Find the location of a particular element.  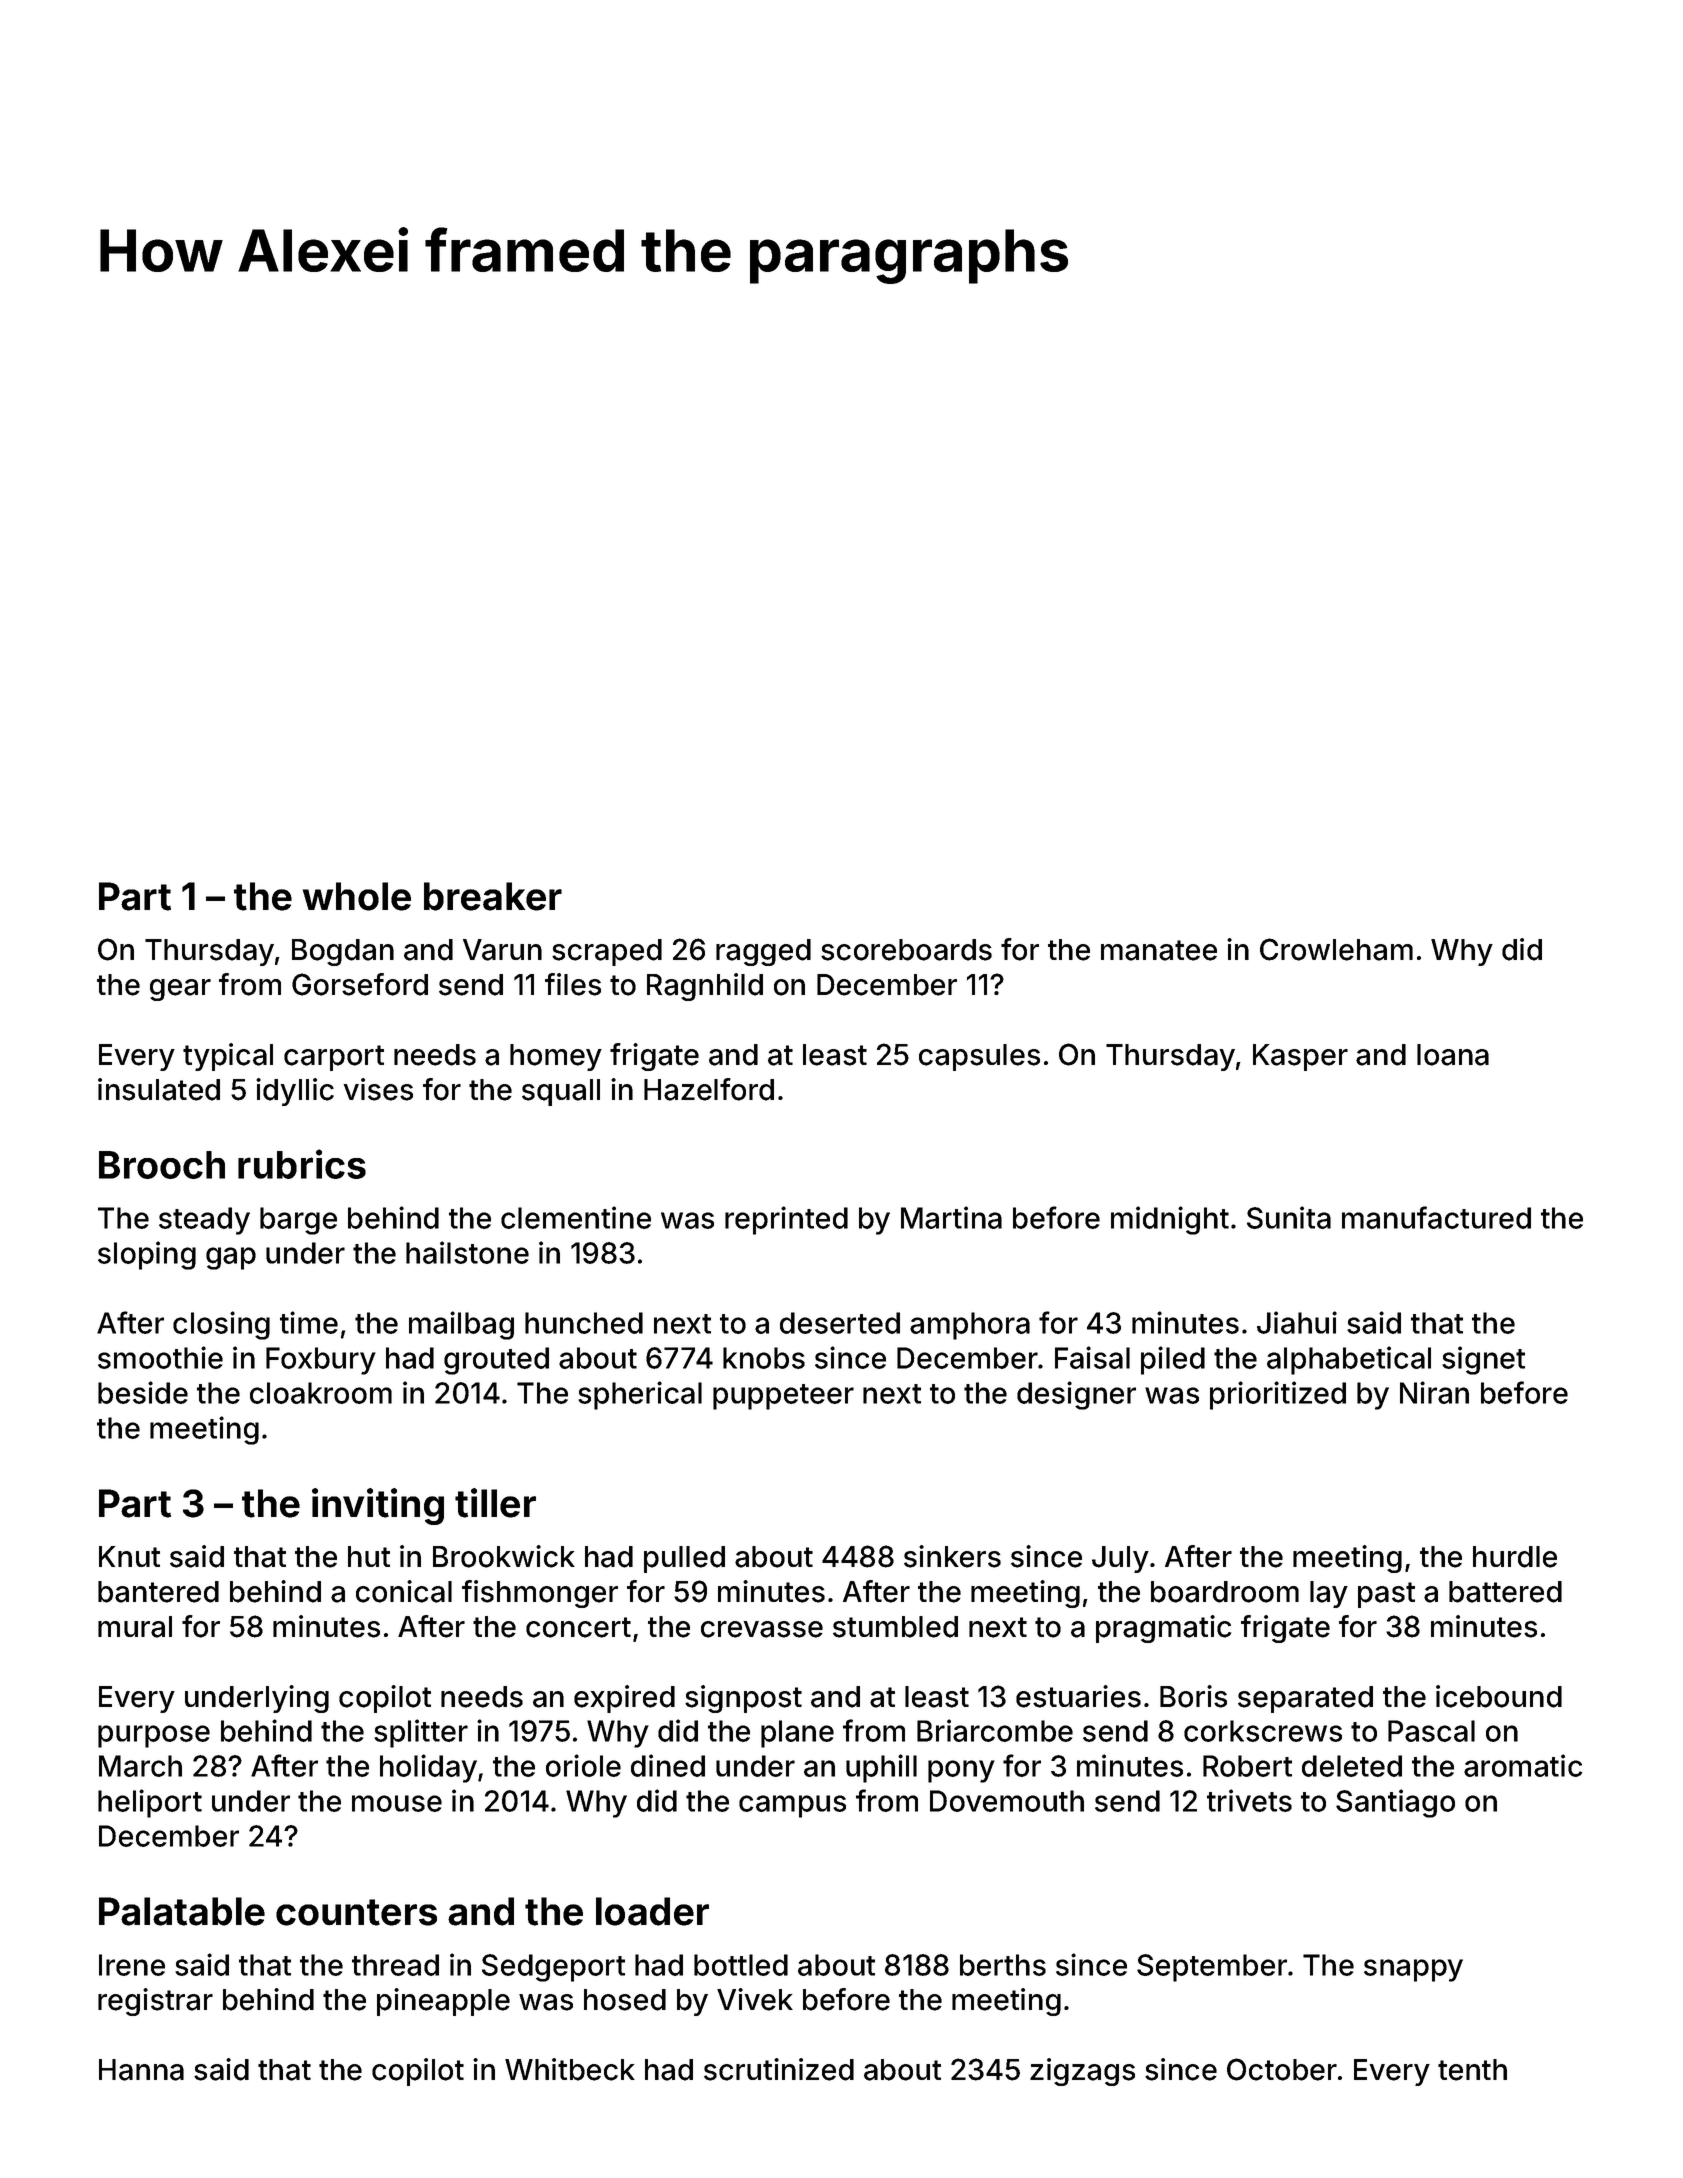

pony is located at coordinates (961, 1771).
